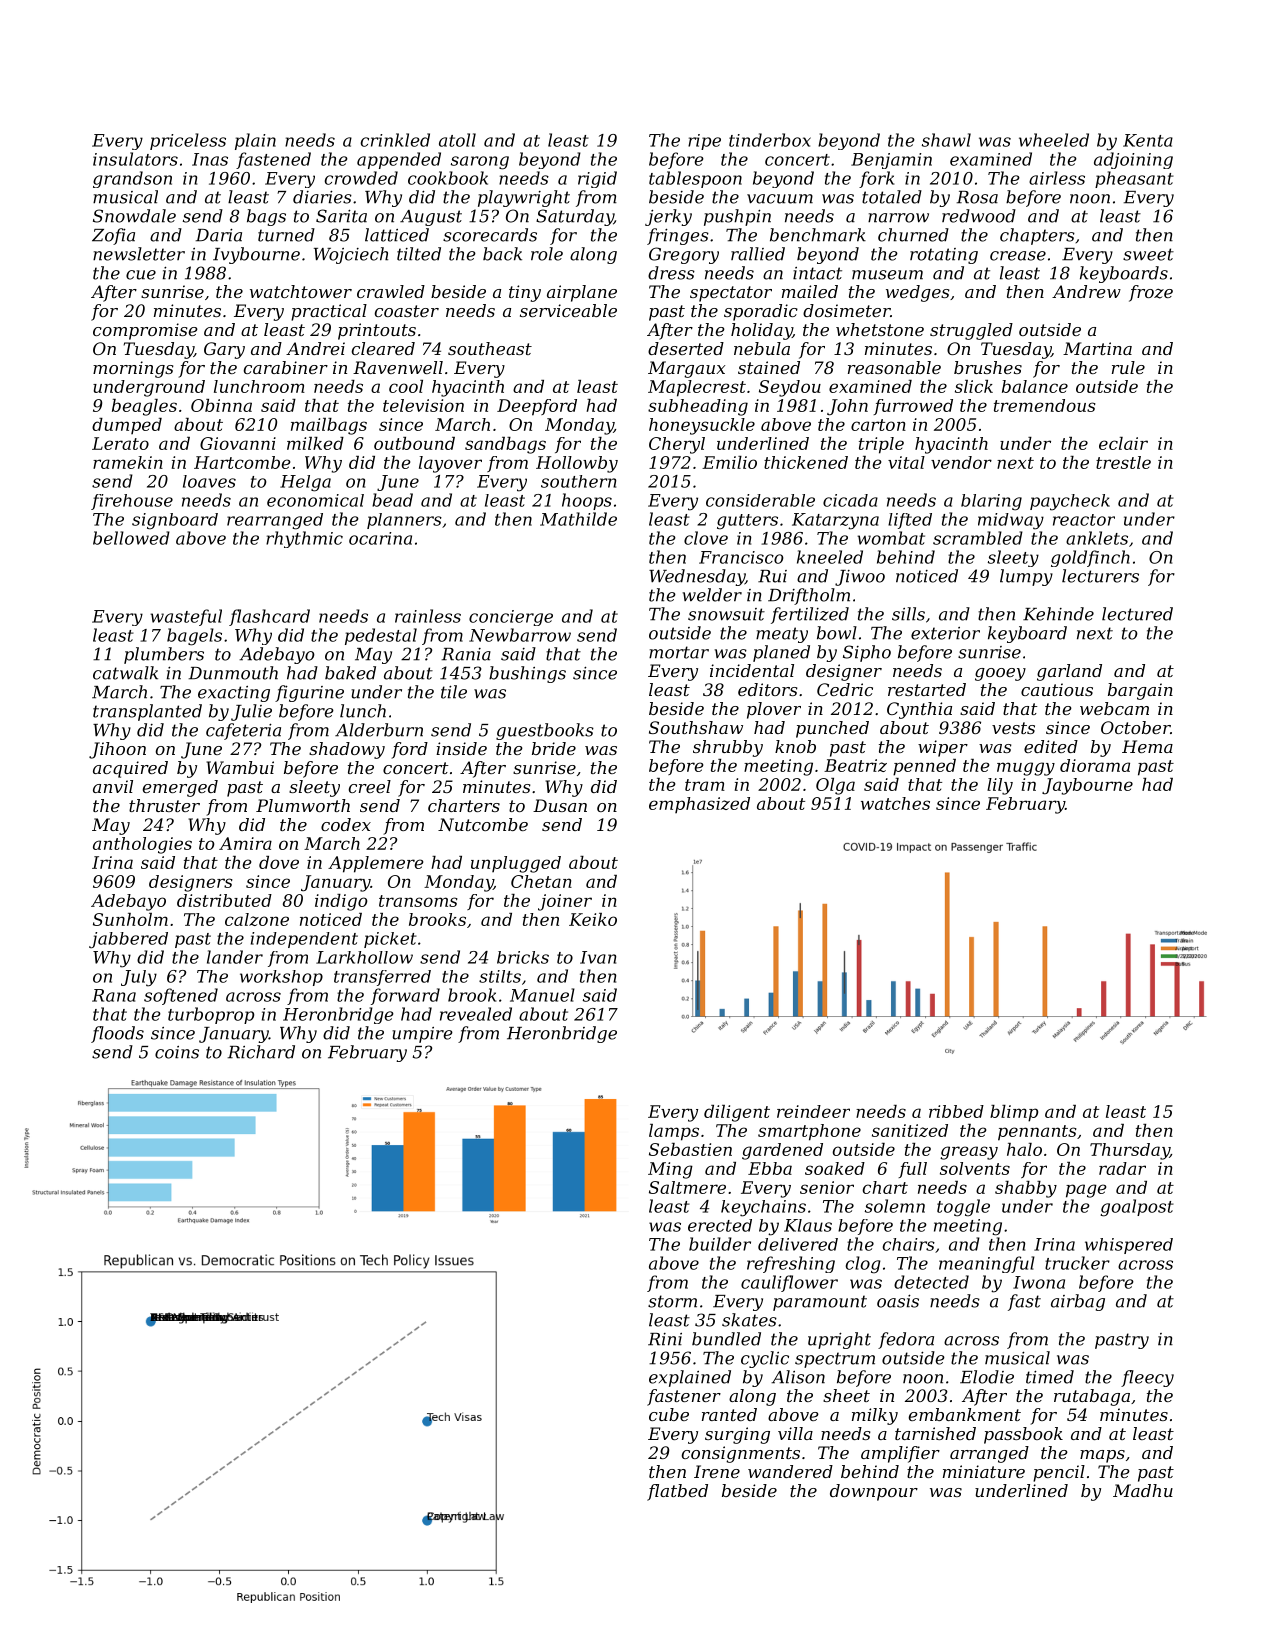 The image size is (1266, 1639). Describe the element at coordinates (956, 1111) in the screenshot. I see `ribbed` at that location.
